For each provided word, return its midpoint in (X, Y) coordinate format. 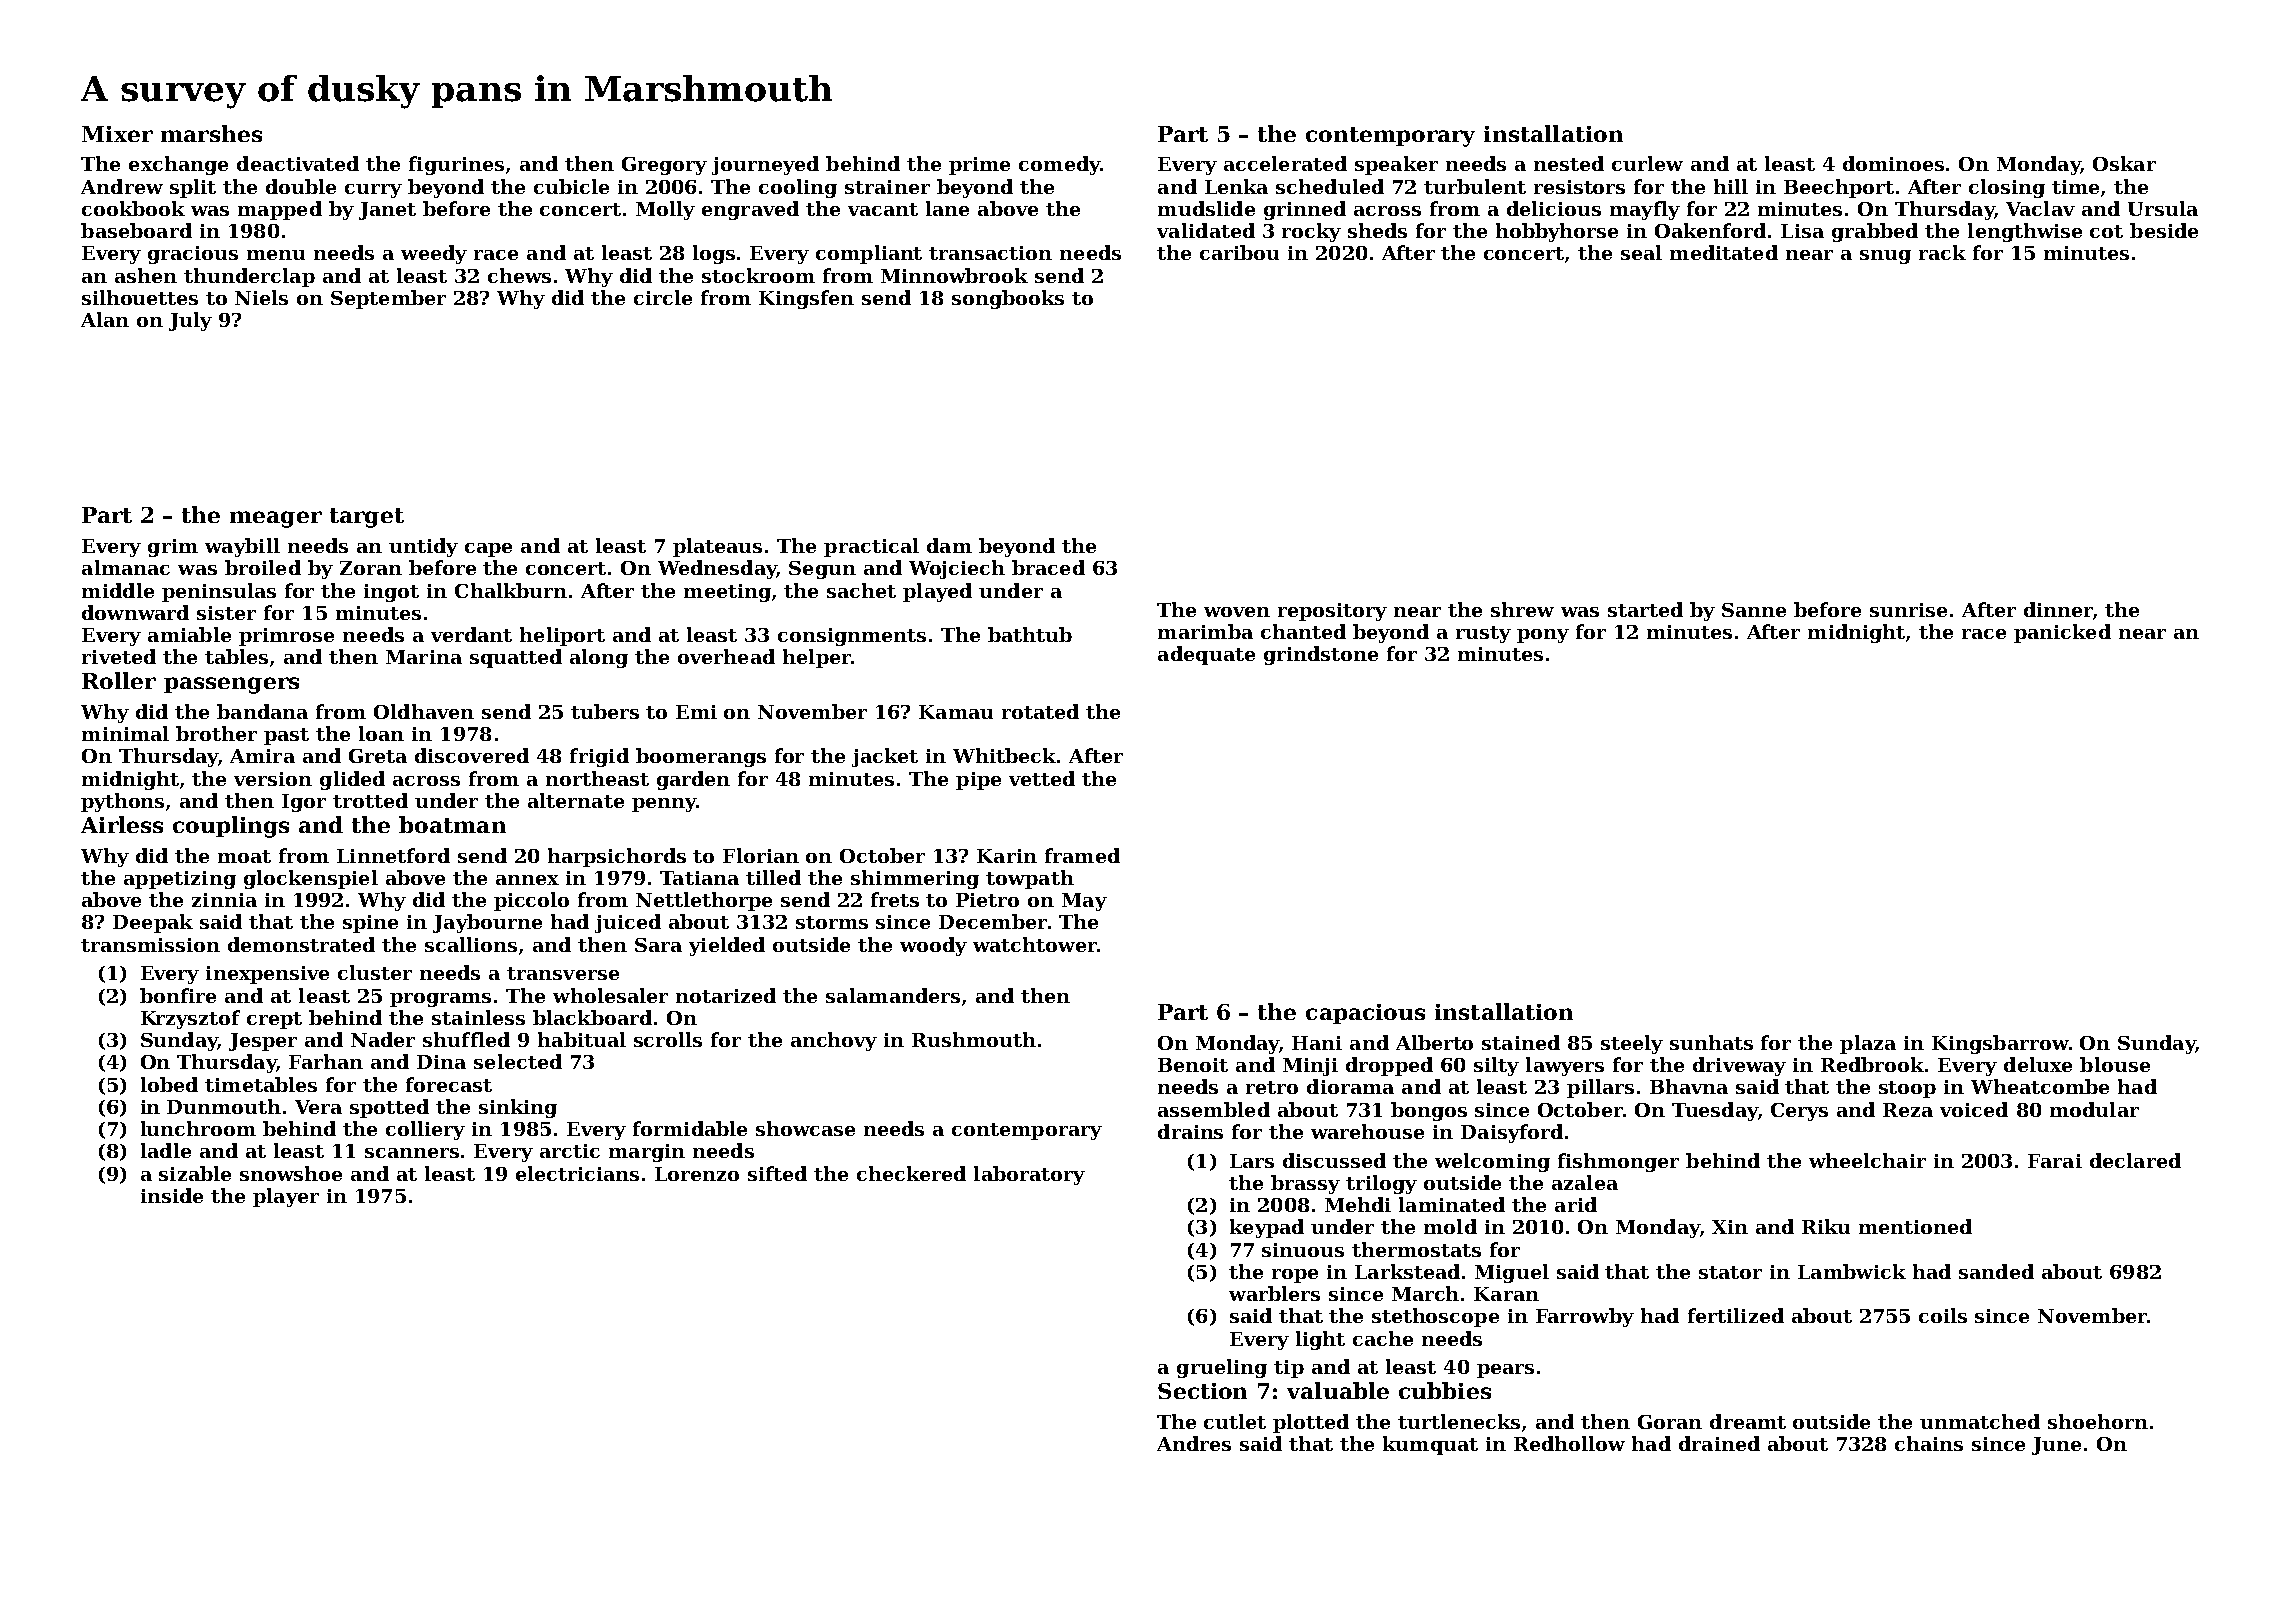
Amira (262, 756)
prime (979, 166)
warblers (1274, 1293)
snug (1885, 257)
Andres (1194, 1443)
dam (949, 545)
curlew (1647, 163)
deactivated (298, 163)
